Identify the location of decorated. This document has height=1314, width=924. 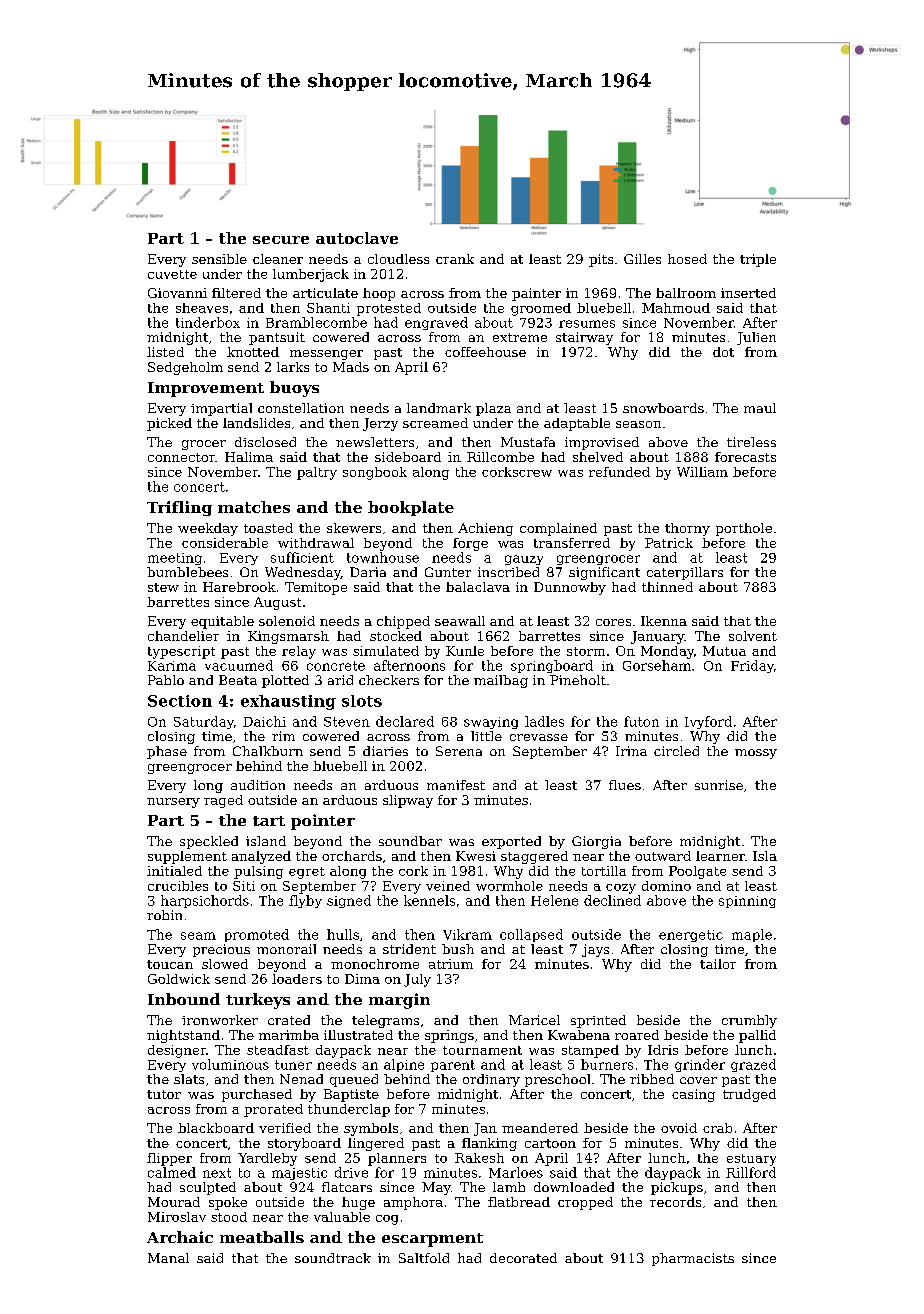
(523, 1258).
